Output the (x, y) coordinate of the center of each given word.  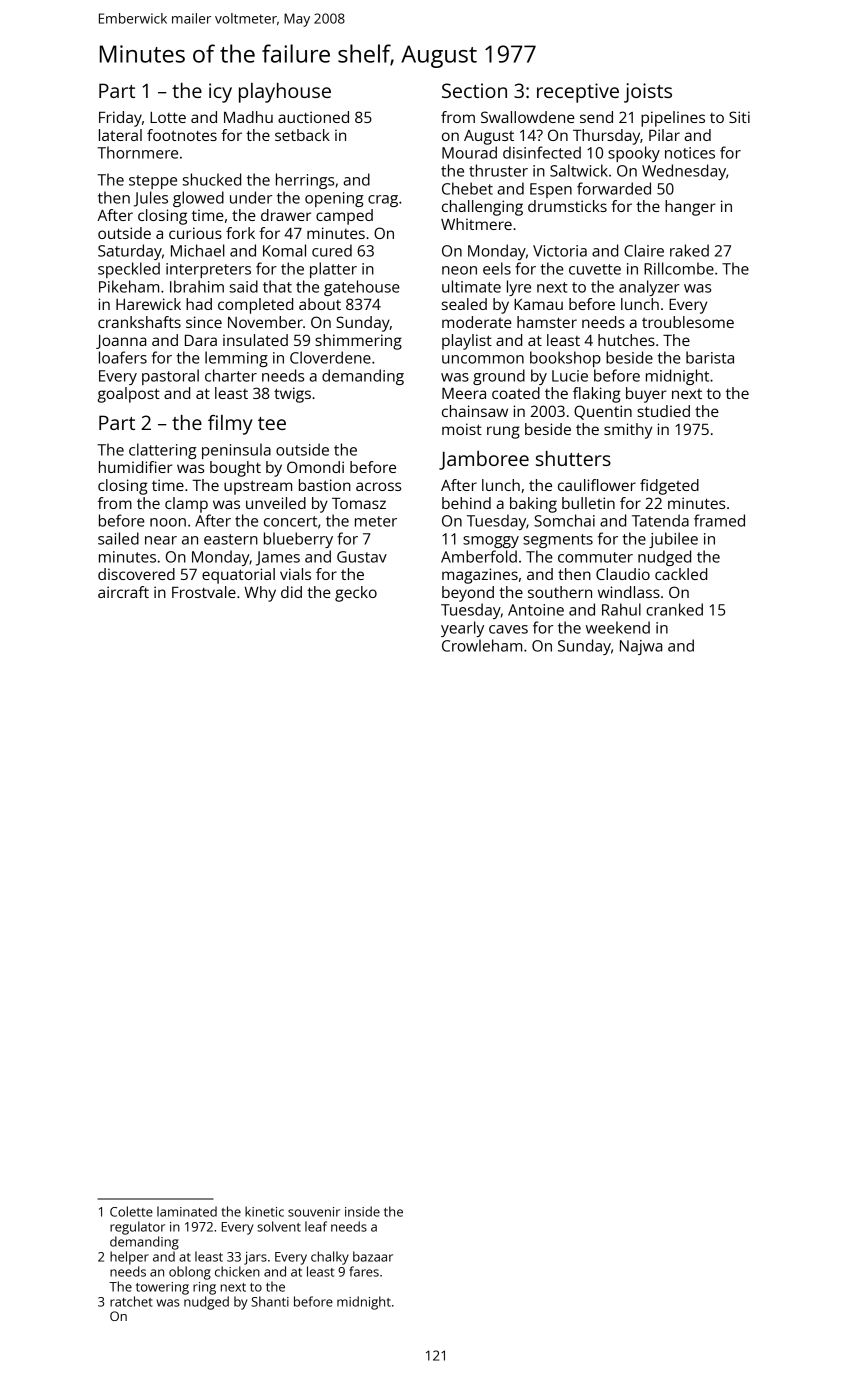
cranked (674, 609)
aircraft (123, 592)
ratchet (131, 1301)
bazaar (373, 1256)
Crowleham (482, 645)
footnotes (182, 135)
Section (474, 90)
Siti (739, 117)
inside (362, 1211)
